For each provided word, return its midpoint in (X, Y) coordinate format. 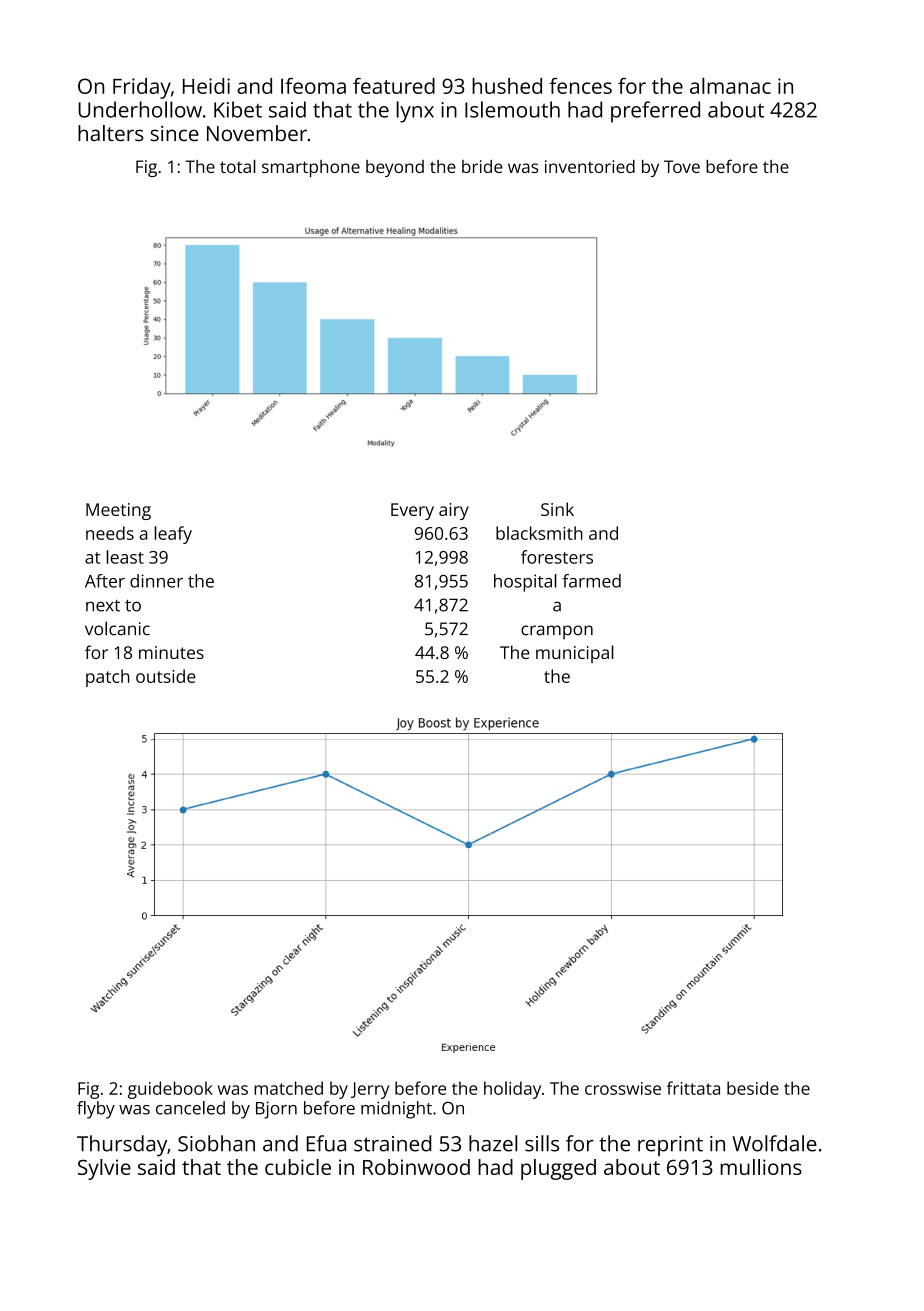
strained (392, 1143)
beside (753, 1088)
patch (108, 678)
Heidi (206, 86)
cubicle (298, 1167)
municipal (575, 654)
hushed (507, 86)
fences (580, 86)
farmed (592, 581)
